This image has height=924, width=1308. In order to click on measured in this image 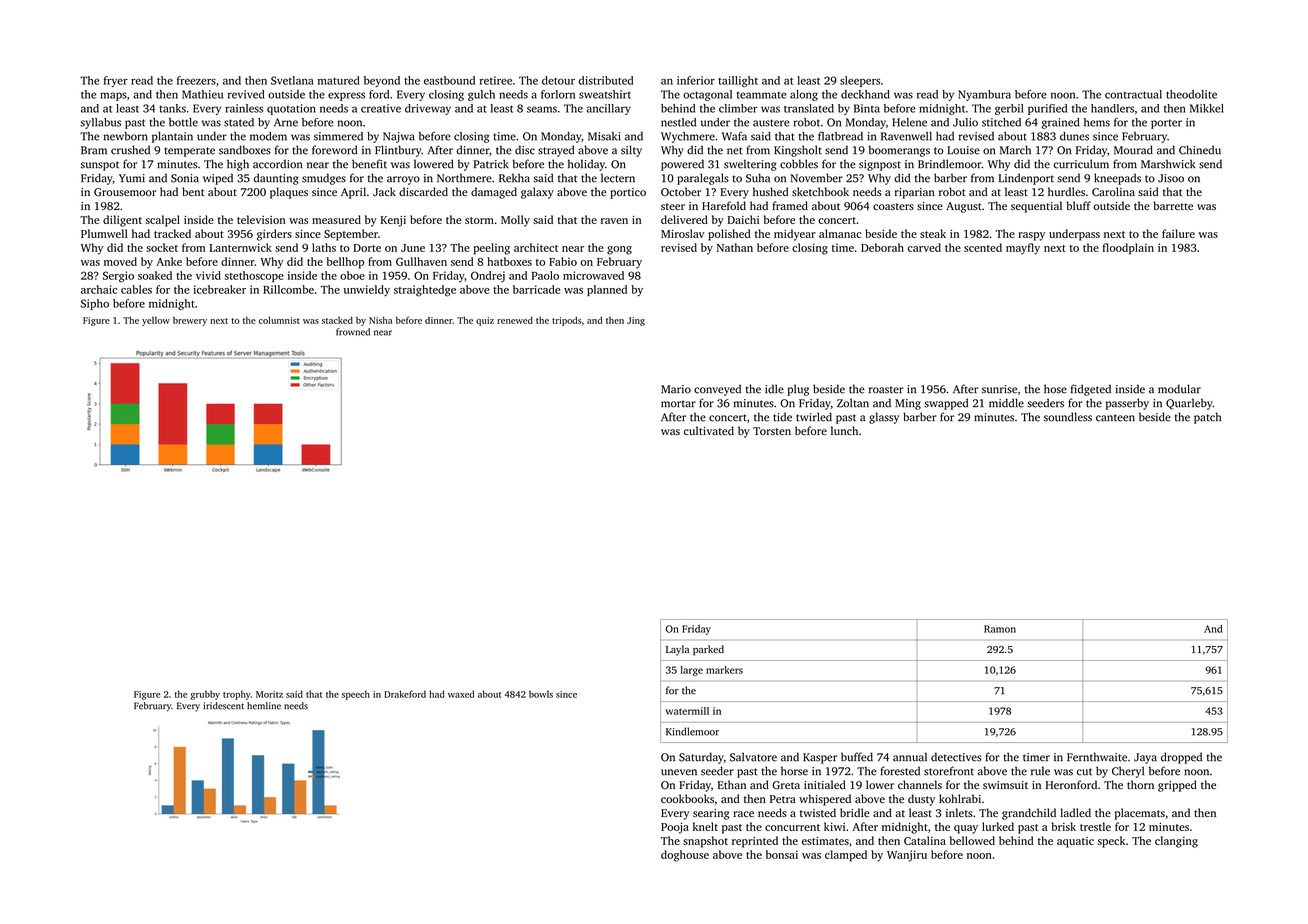, I will do `click(336, 219)`.
